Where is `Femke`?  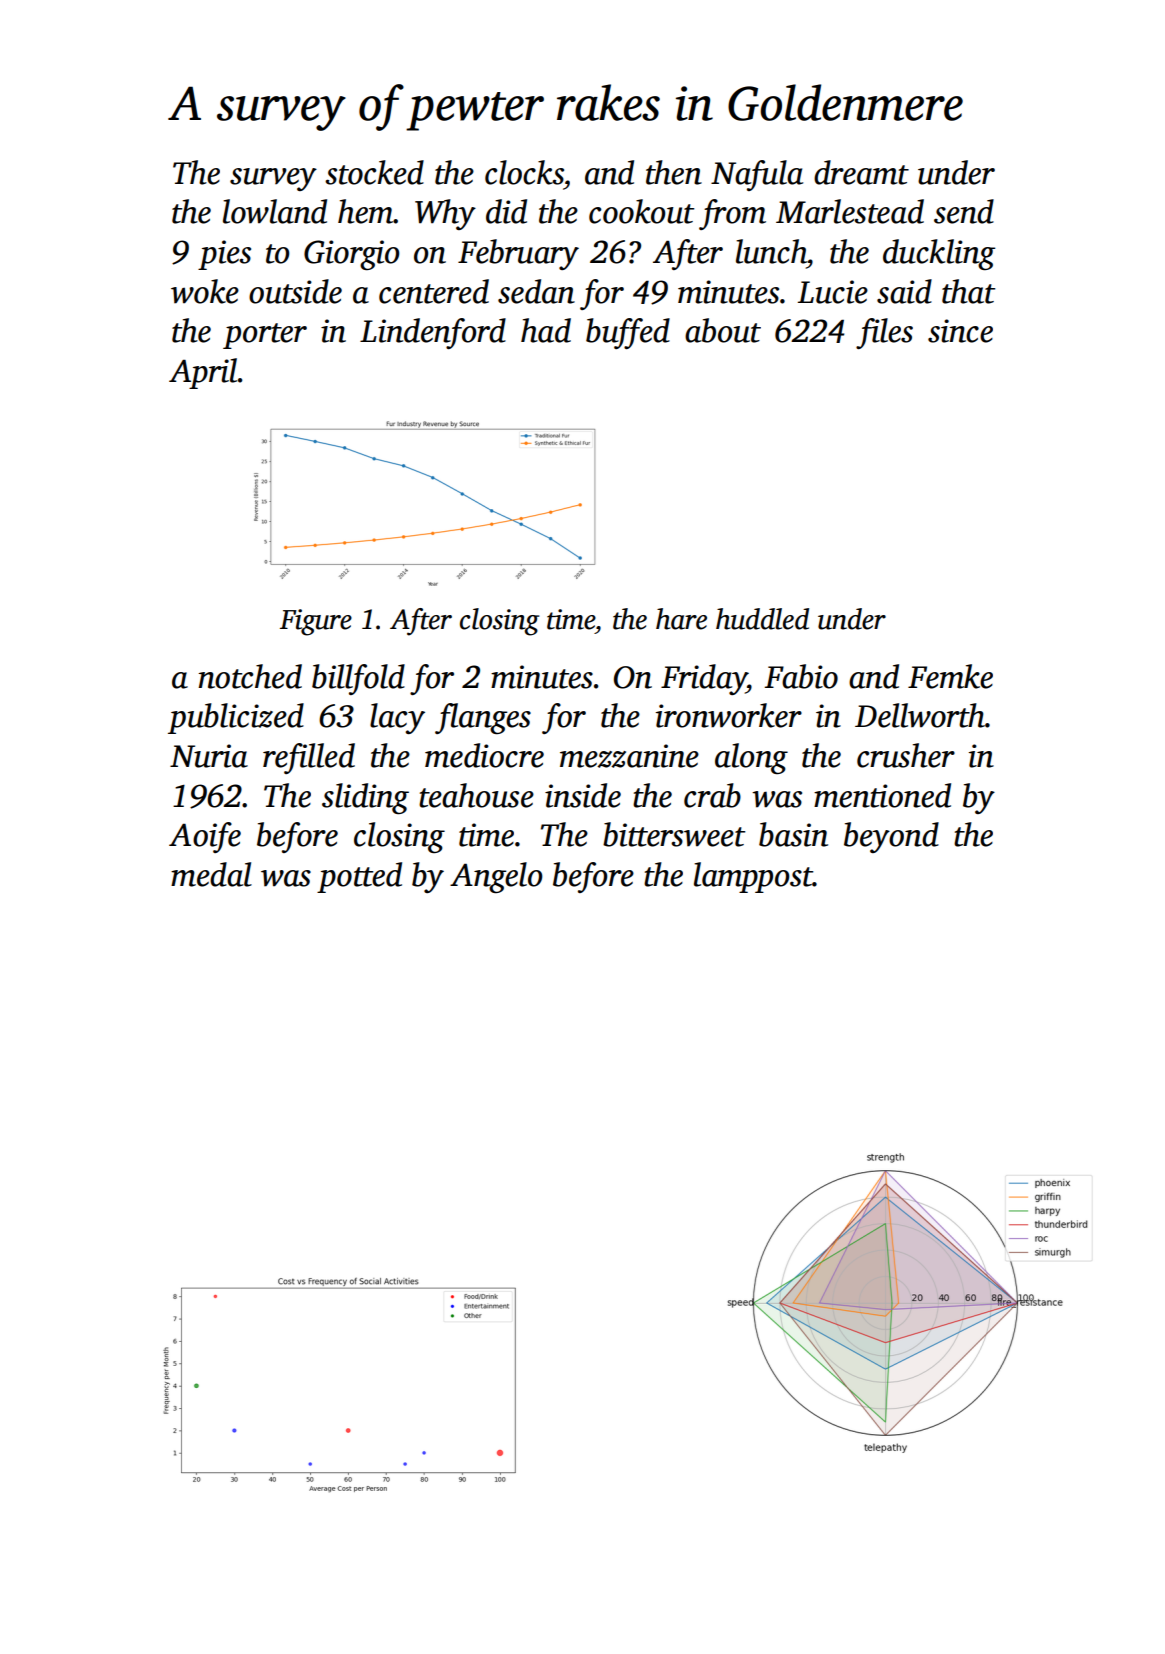 Femke is located at coordinates (950, 676).
